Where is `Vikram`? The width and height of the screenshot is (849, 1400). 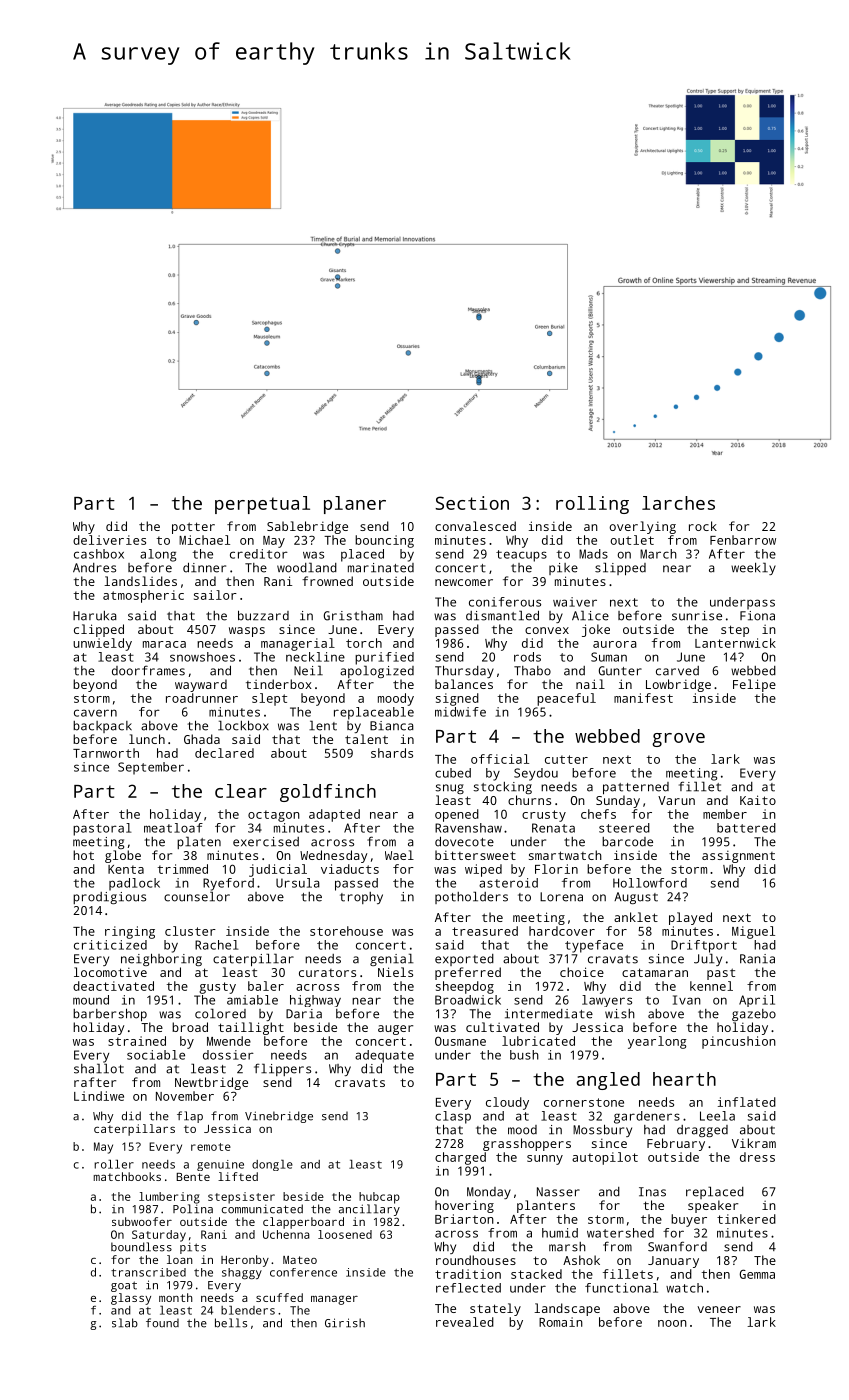
Vikram is located at coordinates (754, 1143).
